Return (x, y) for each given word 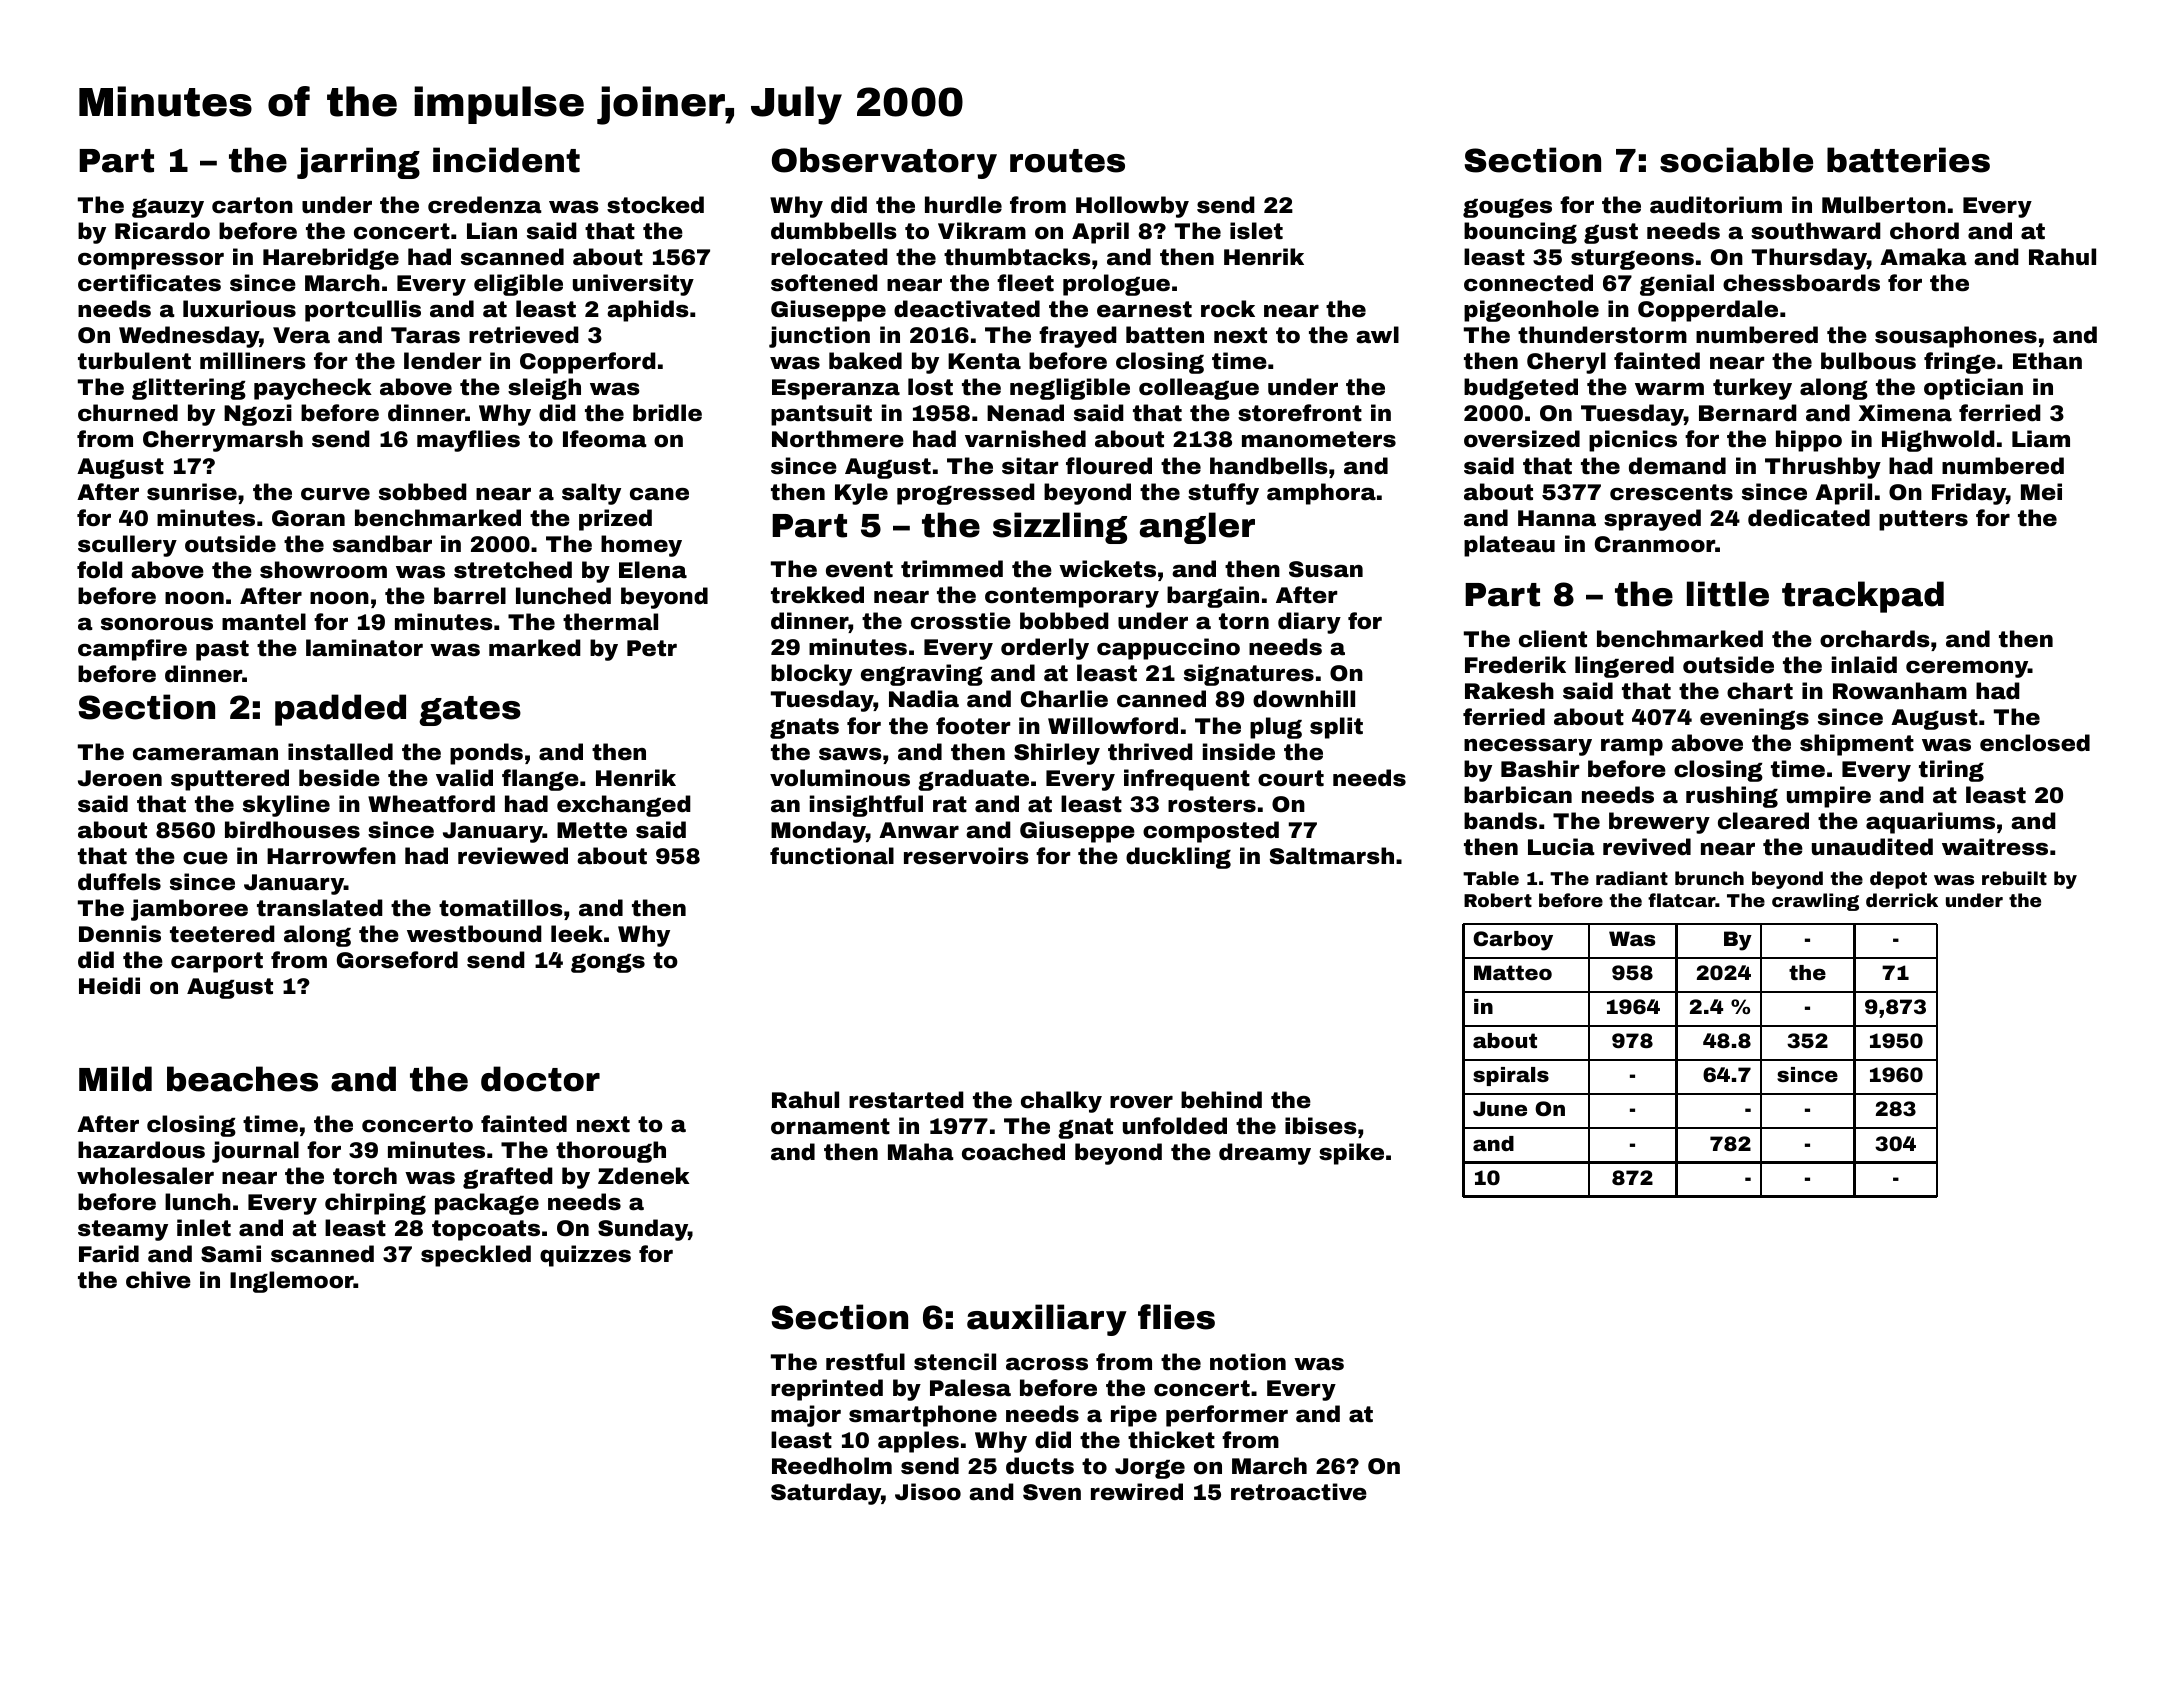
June (1500, 1108)
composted (1211, 832)
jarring (358, 163)
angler (1197, 528)
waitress (1995, 847)
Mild (115, 1079)
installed (340, 752)
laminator (364, 648)
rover (1141, 1102)
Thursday (1809, 259)
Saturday (826, 1494)
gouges (1507, 208)
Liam (2041, 439)
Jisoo (928, 1492)
